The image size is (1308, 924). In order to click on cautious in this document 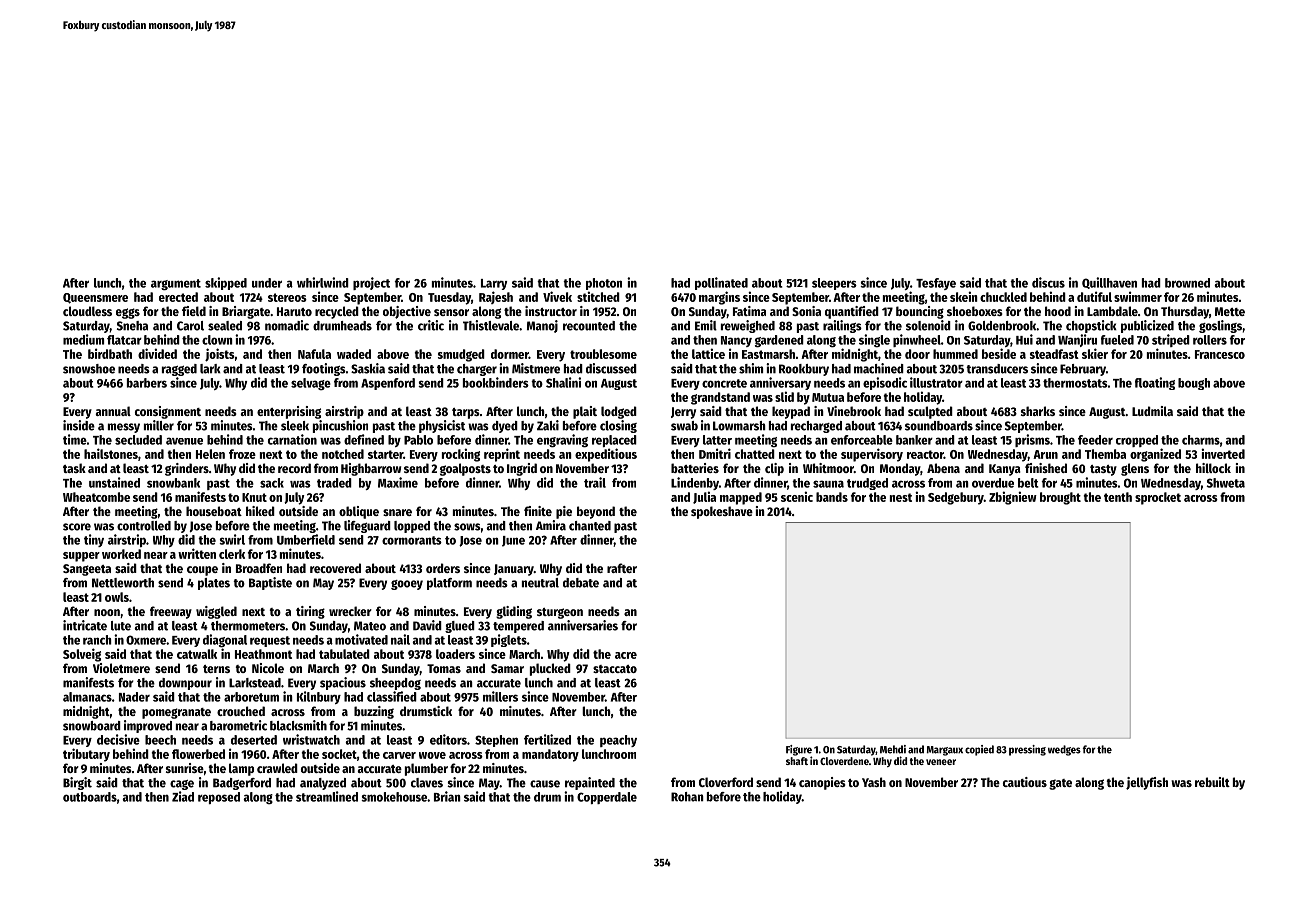, I will do `click(1025, 782)`.
